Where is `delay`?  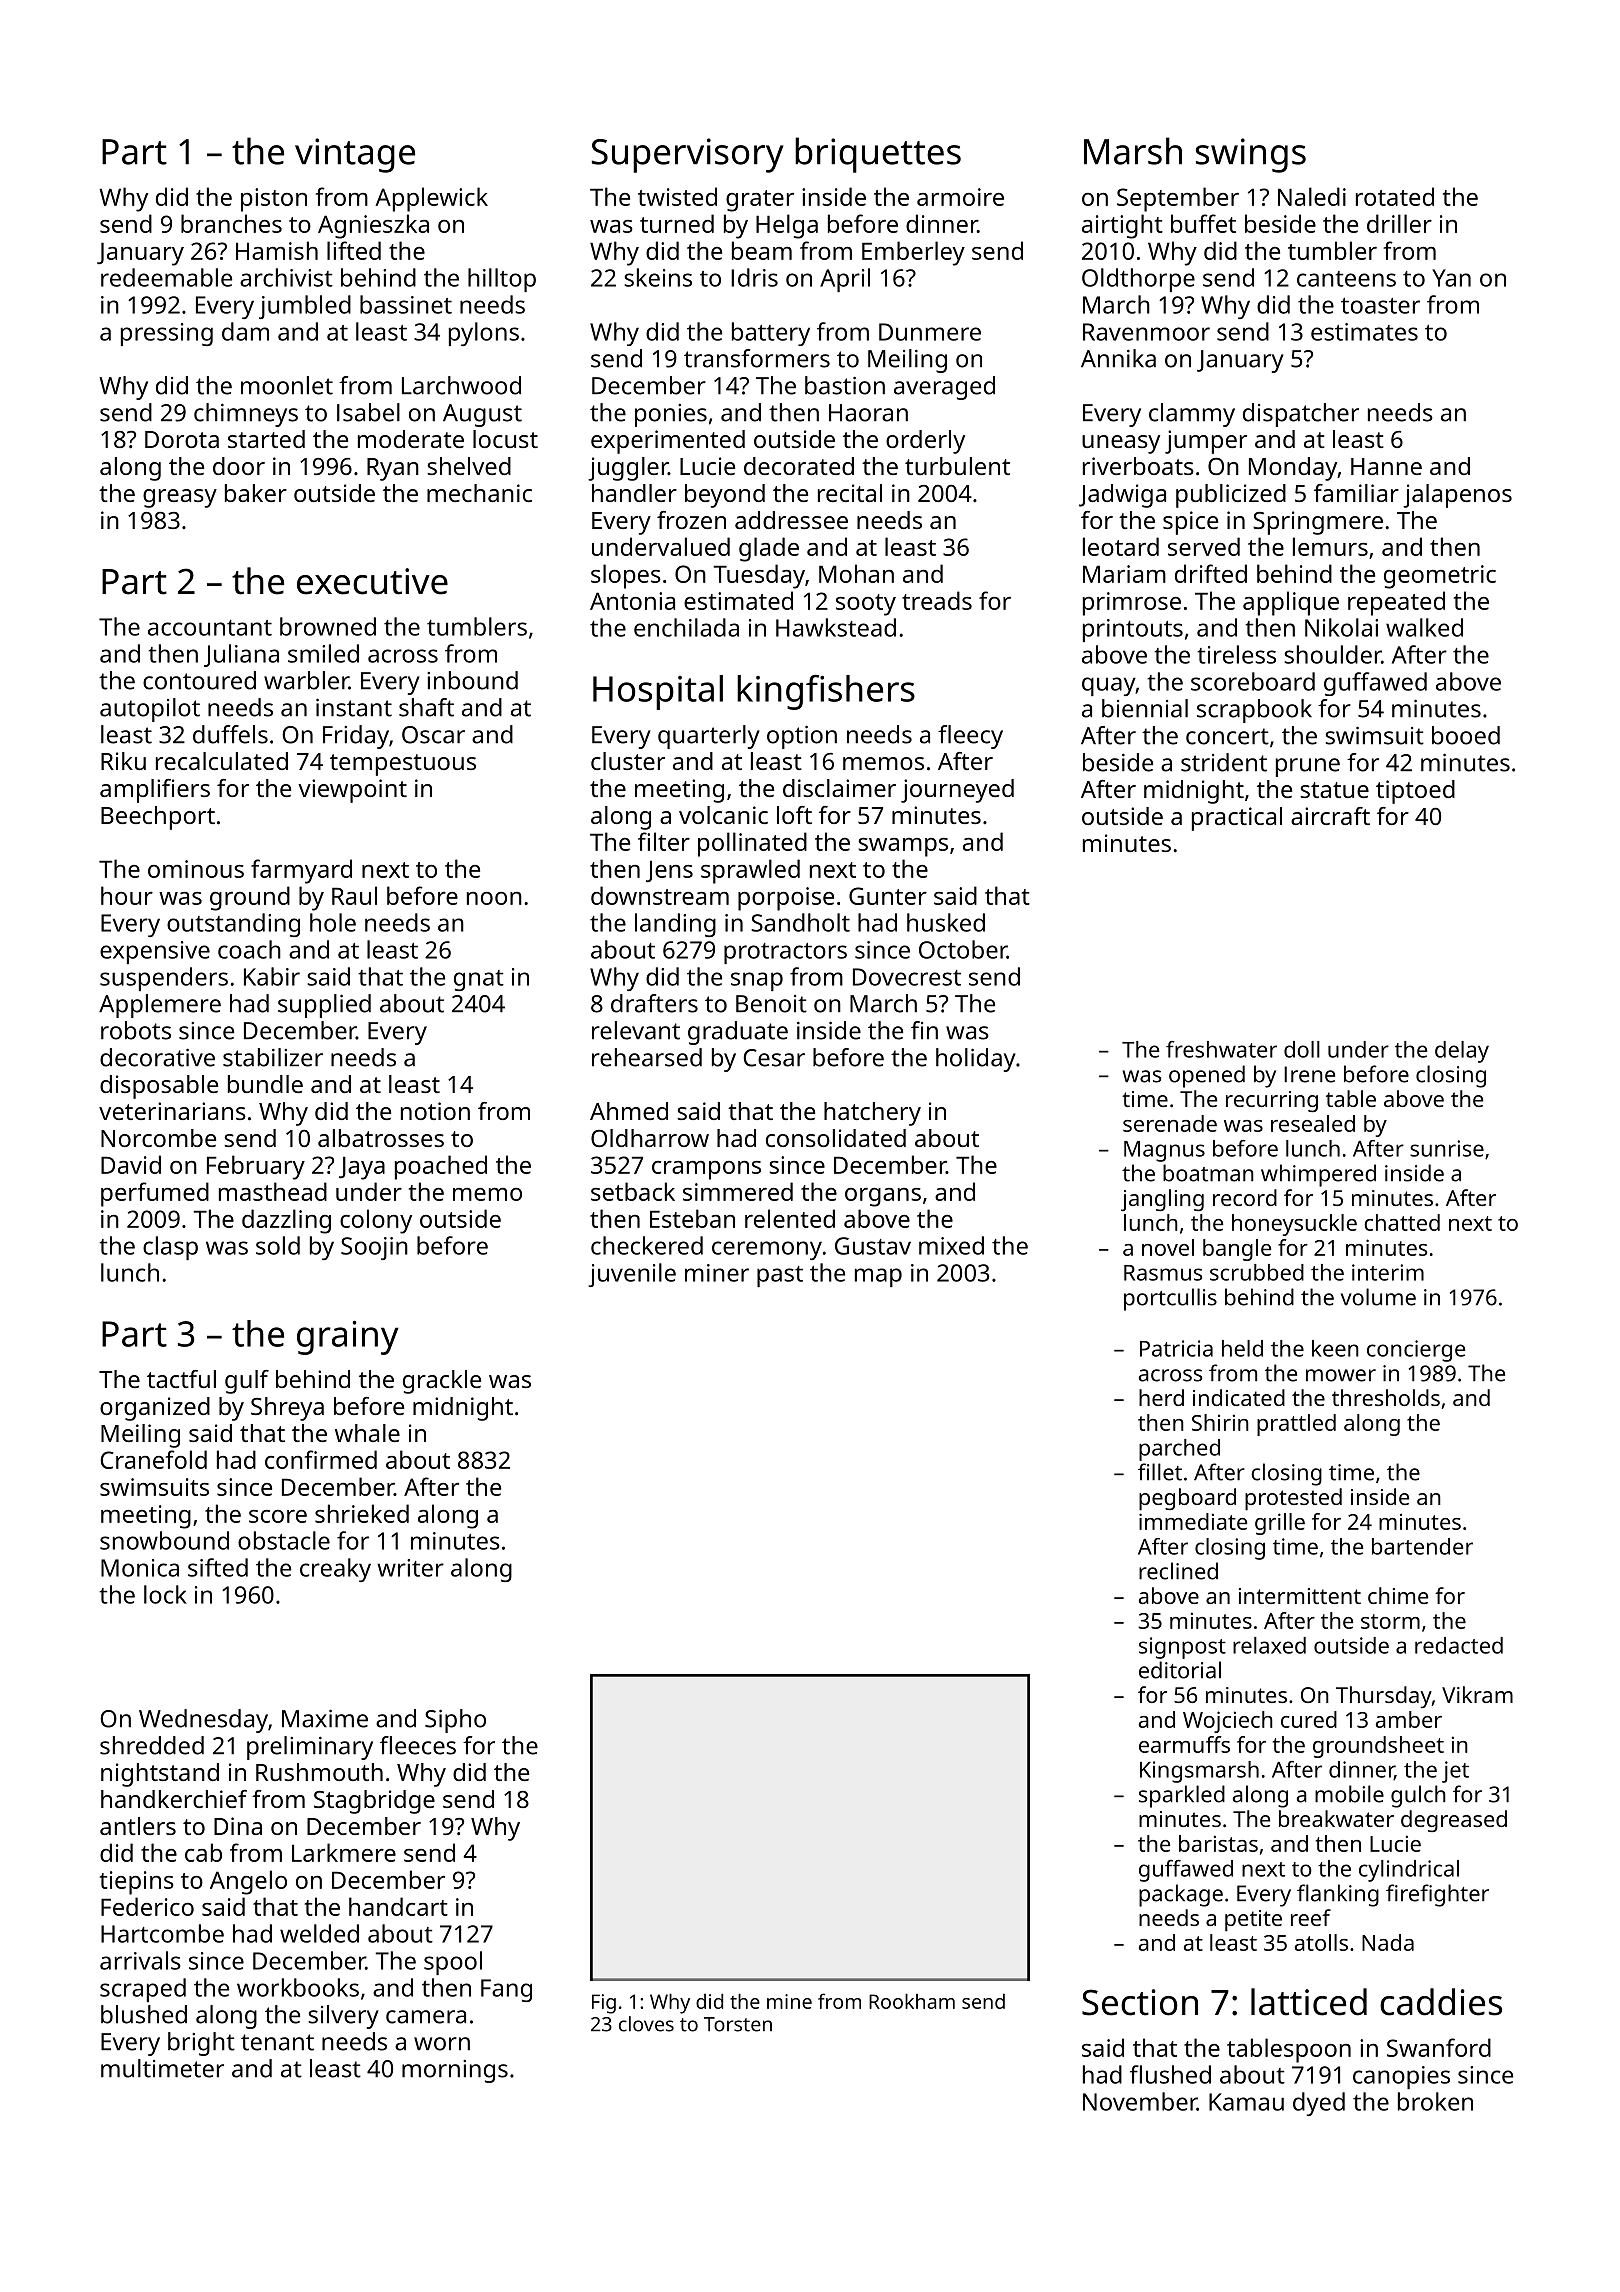
delay is located at coordinates (1462, 1052).
